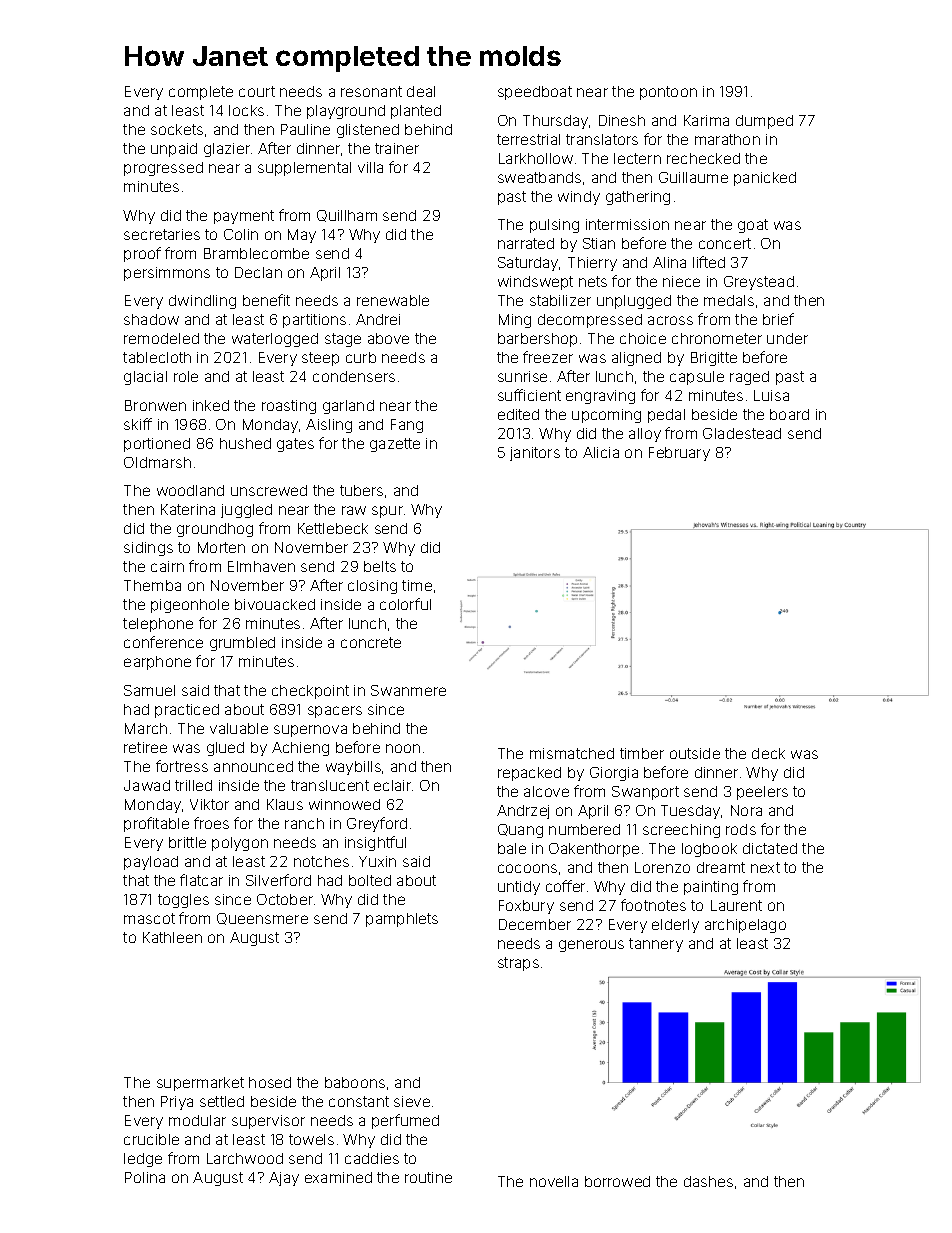  Describe the element at coordinates (177, 129) in the page. I see `sockets` at that location.
